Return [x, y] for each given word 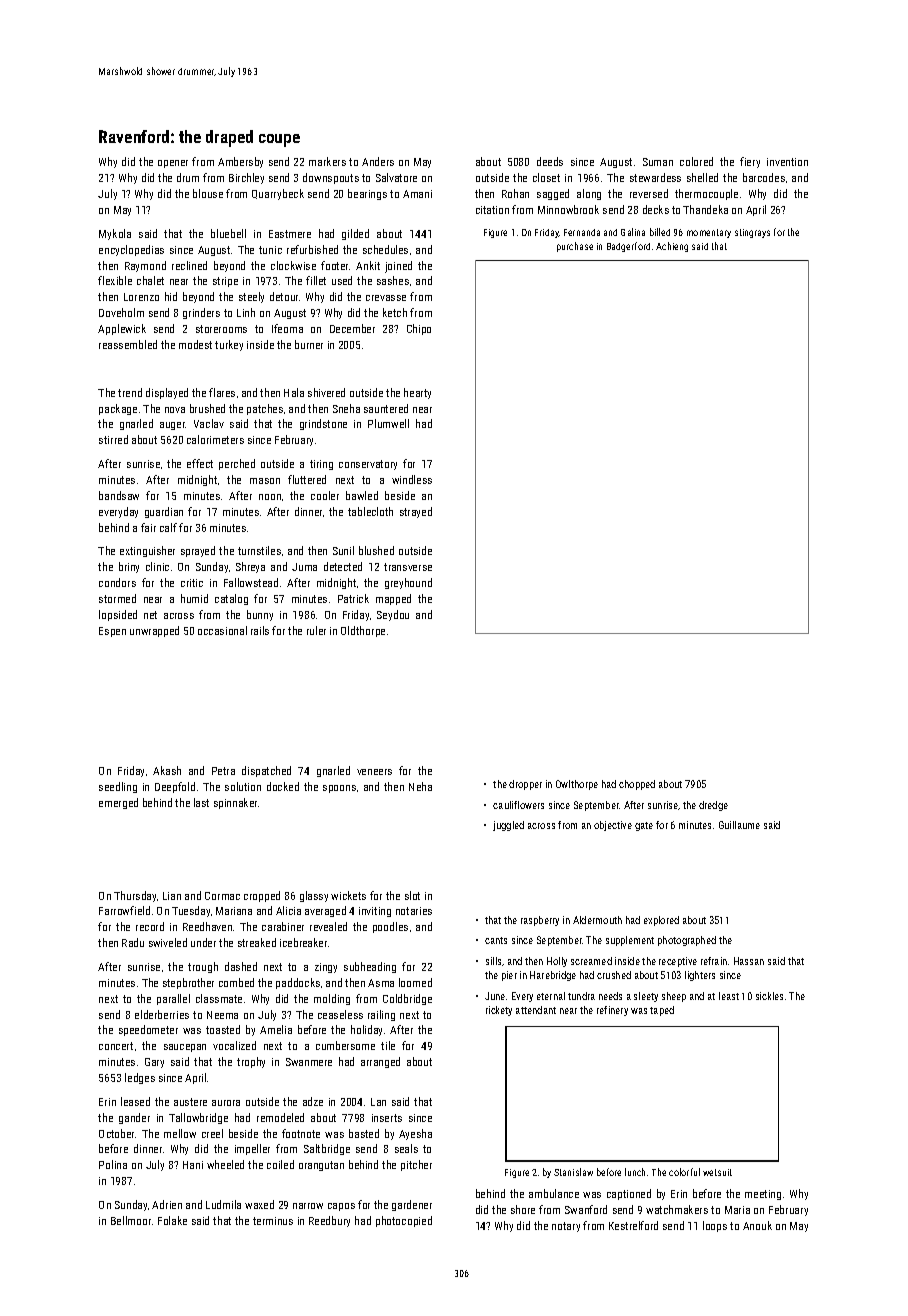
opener [173, 164]
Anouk [757, 1225]
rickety [499, 1011]
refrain [714, 961]
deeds [550, 161]
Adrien [167, 1204]
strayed [416, 512]
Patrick [353, 598]
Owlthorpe [577, 785]
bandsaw [119, 495]
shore [523, 1209]
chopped [637, 785]
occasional [222, 630]
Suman [658, 162]
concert [116, 1046]
